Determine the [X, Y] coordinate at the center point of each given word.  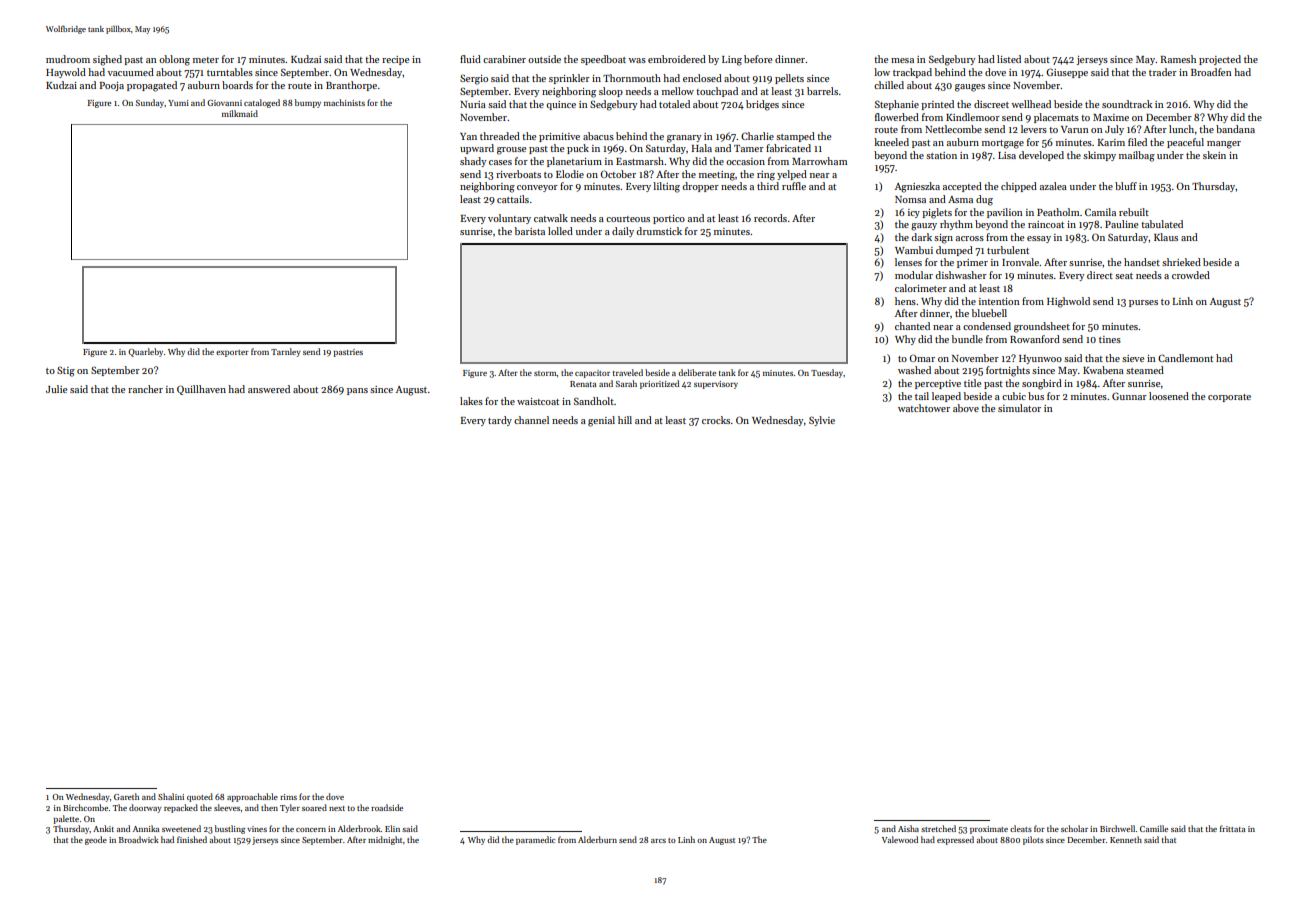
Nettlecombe [953, 129]
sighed [107, 60]
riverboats [518, 174]
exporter [232, 353]
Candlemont [1185, 358]
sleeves [227, 807]
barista [530, 231]
